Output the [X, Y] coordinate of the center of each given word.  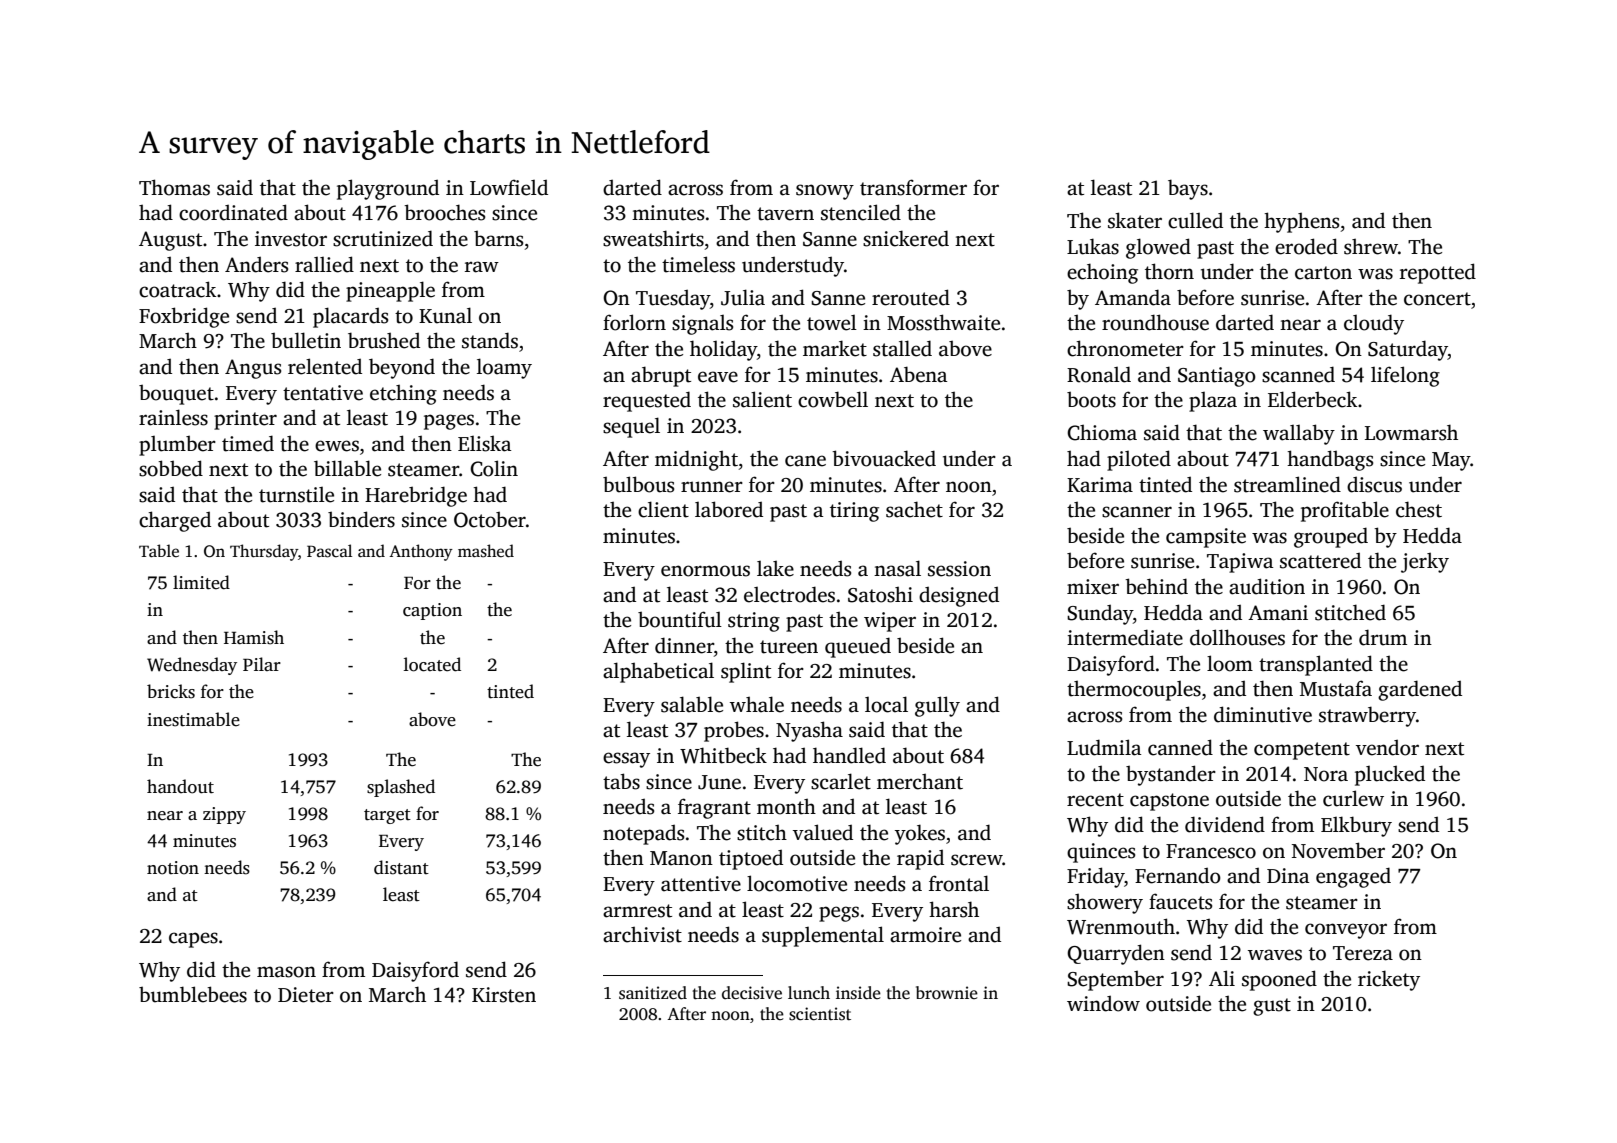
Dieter [306, 995]
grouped [1331, 537]
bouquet [176, 394]
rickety [1389, 980]
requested [647, 401]
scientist [820, 1014]
